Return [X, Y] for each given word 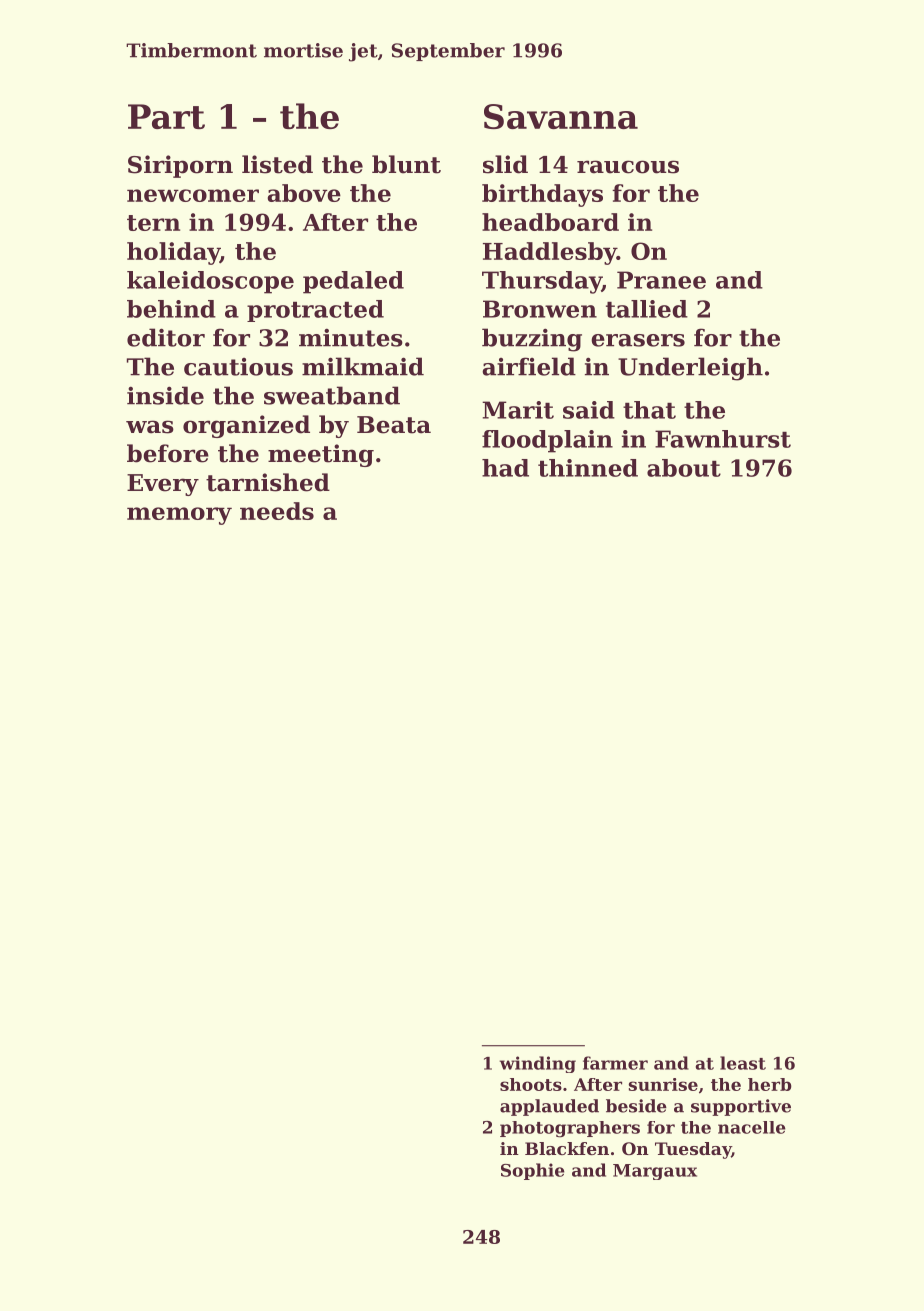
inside [165, 395]
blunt [406, 164]
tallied [647, 309]
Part [166, 116]
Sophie [533, 1171]
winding [537, 1064]
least [743, 1063]
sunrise [663, 1084]
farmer [615, 1063]
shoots [531, 1084]
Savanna [561, 116]
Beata [394, 425]
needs [277, 511]
